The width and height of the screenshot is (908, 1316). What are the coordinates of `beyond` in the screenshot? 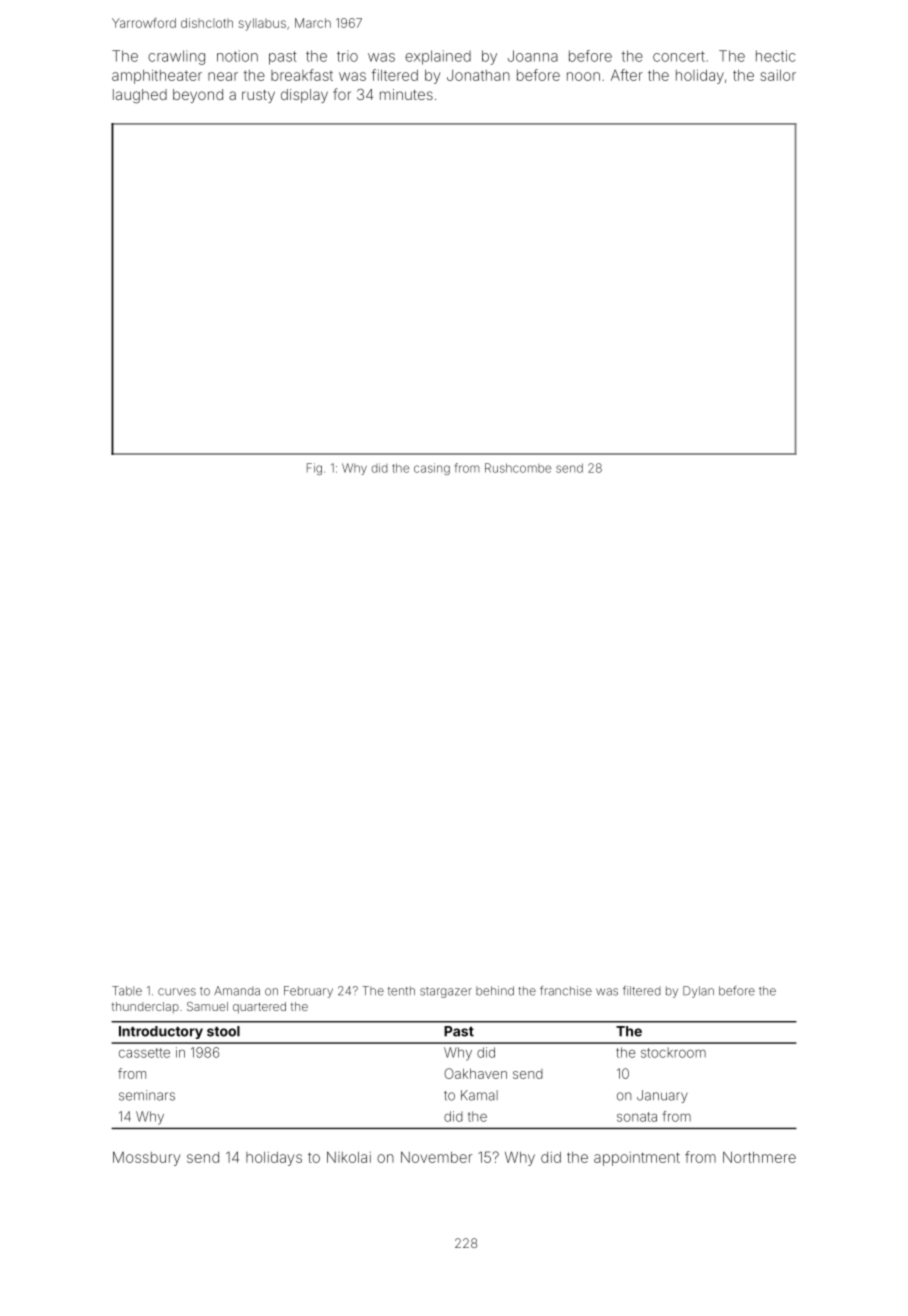 It's located at (198, 96).
